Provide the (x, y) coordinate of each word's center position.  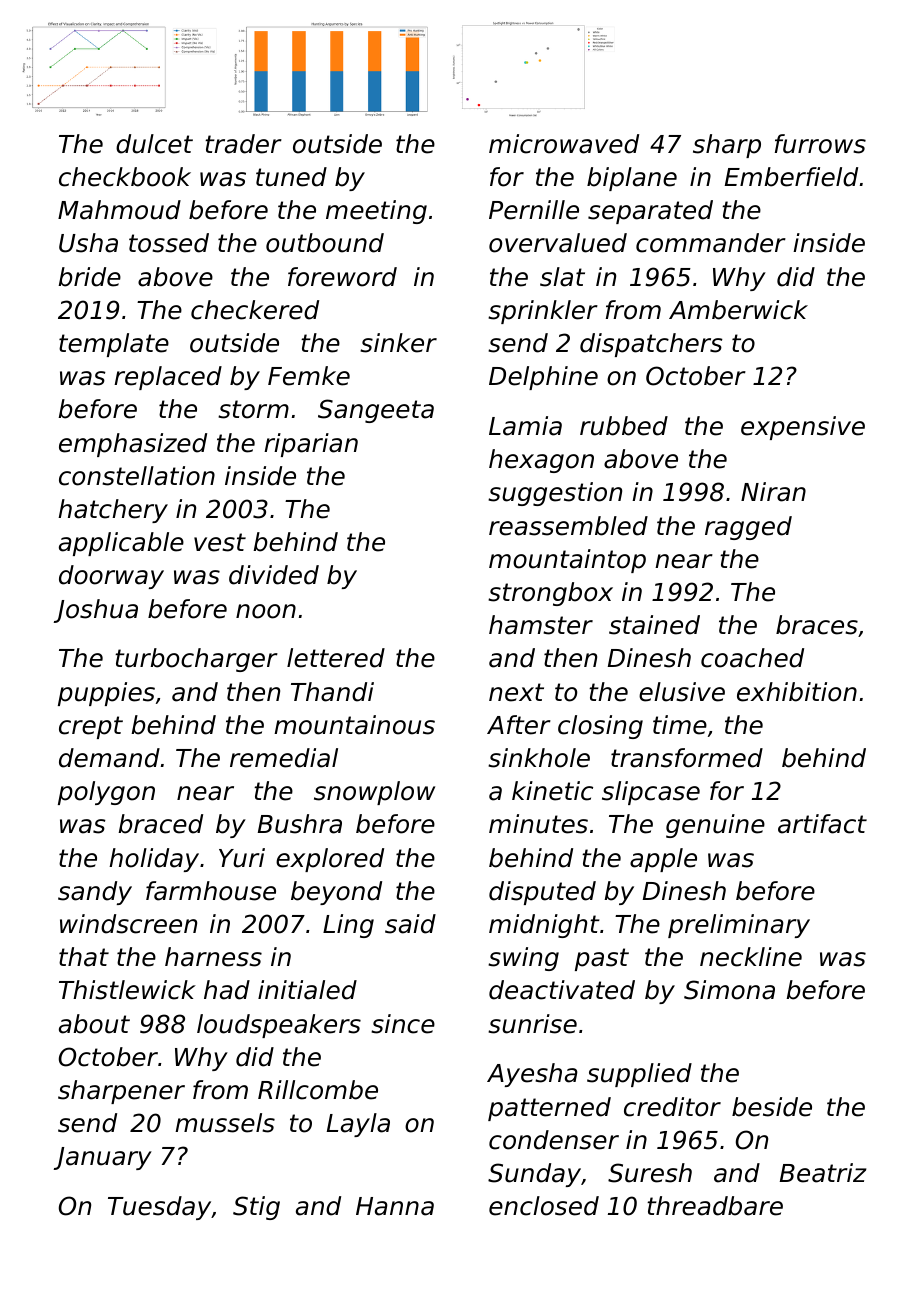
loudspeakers (279, 1026)
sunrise (532, 1024)
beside (772, 1107)
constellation (137, 476)
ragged (748, 528)
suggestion (555, 494)
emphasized (133, 445)
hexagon (541, 461)
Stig (256, 1208)
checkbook (125, 177)
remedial (284, 758)
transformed (687, 758)
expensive (803, 428)
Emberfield (791, 177)
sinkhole (539, 758)
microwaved (564, 144)
